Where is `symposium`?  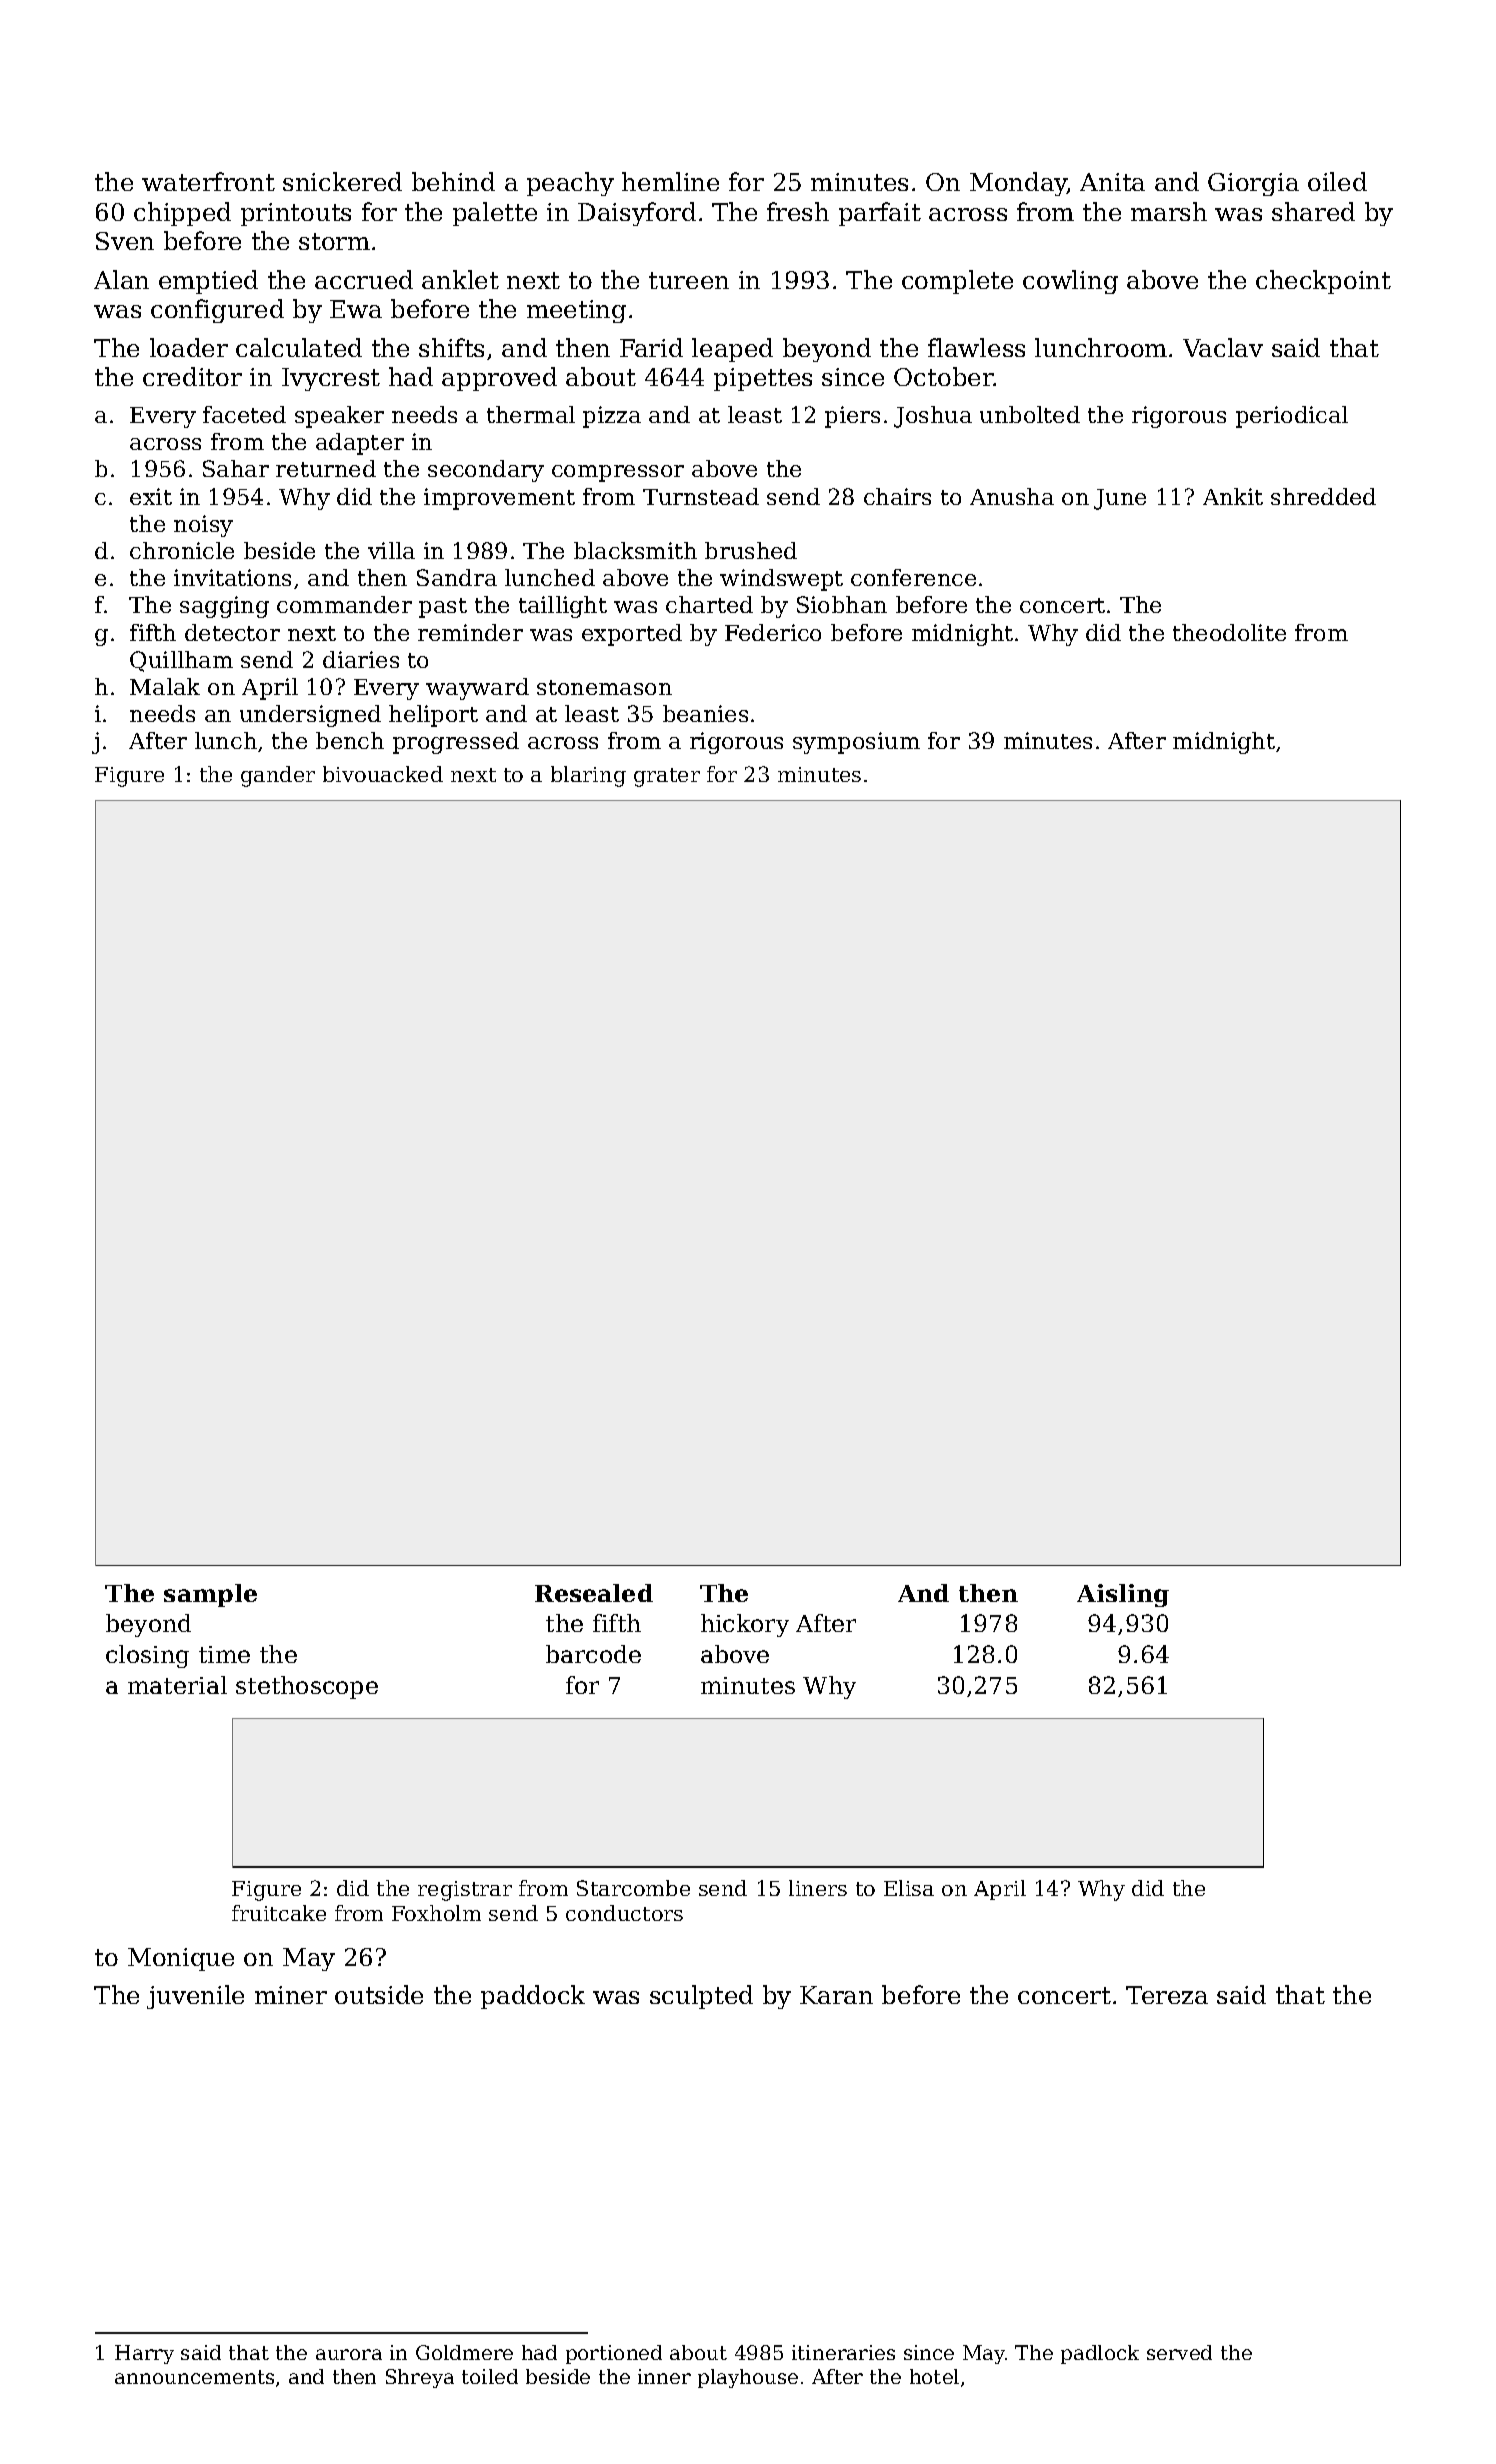 symposium is located at coordinates (856, 743).
